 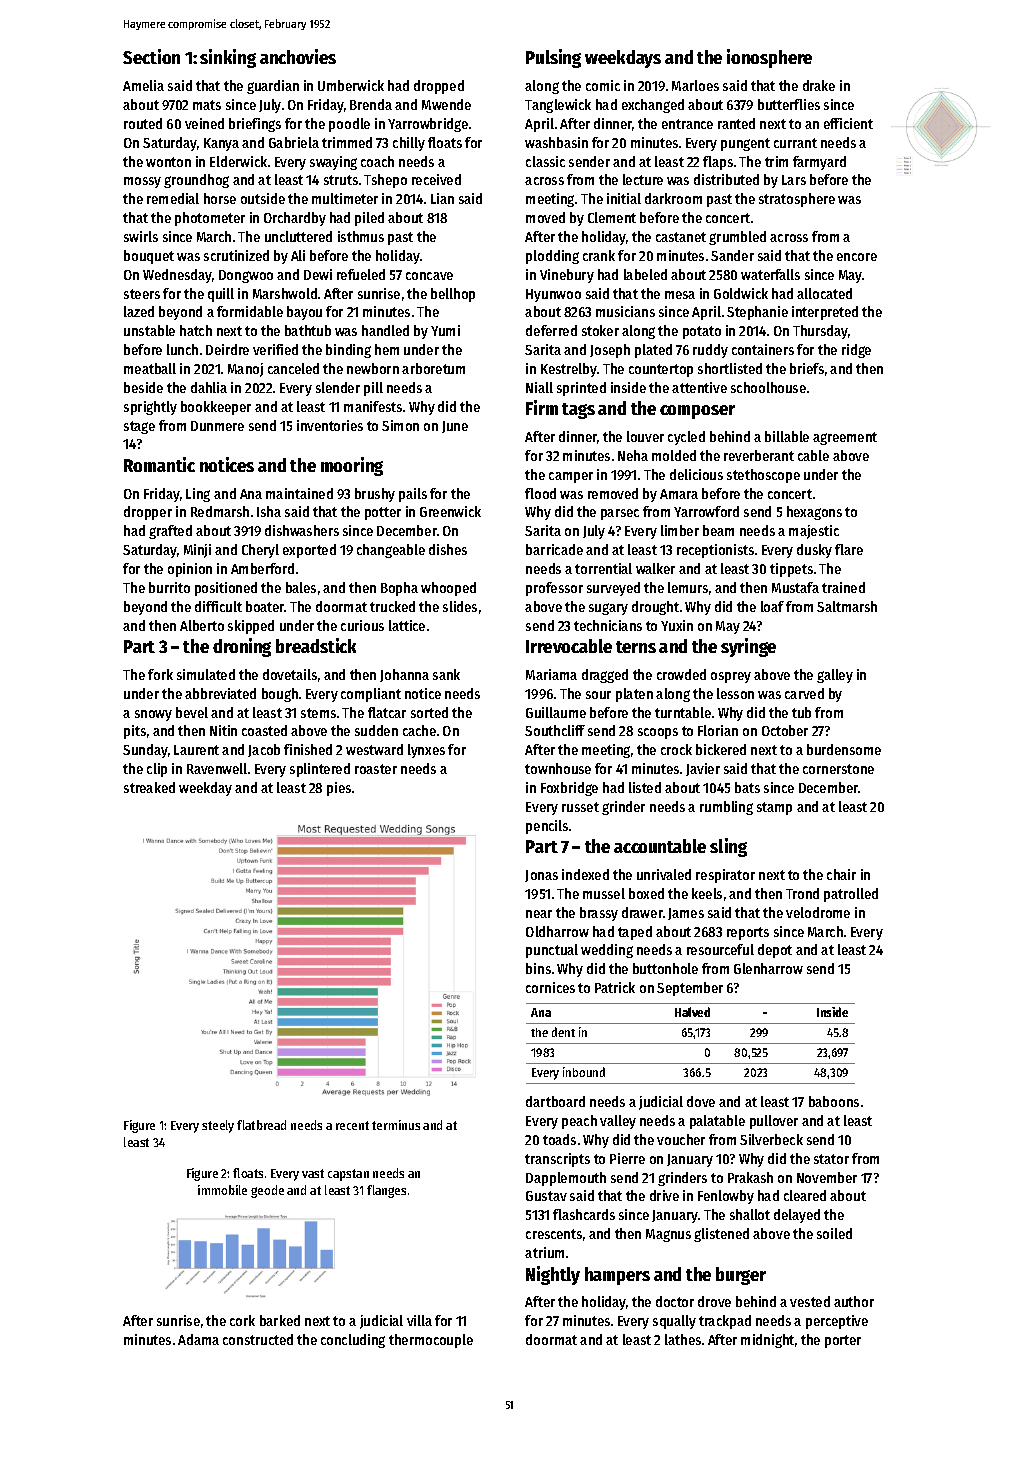 I want to click on butterflies, so click(x=789, y=104).
